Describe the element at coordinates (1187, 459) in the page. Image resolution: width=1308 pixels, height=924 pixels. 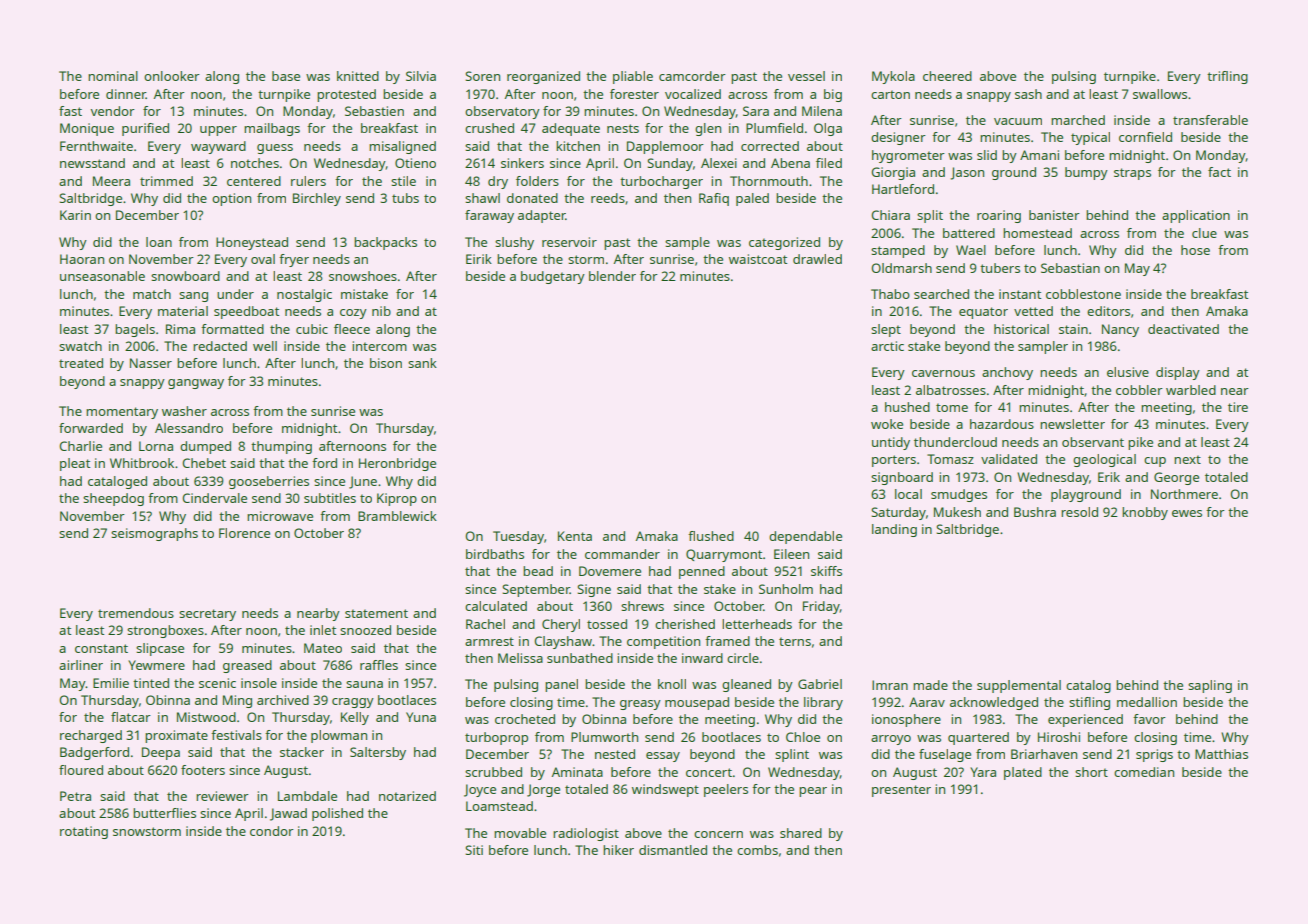
I see `next` at that location.
